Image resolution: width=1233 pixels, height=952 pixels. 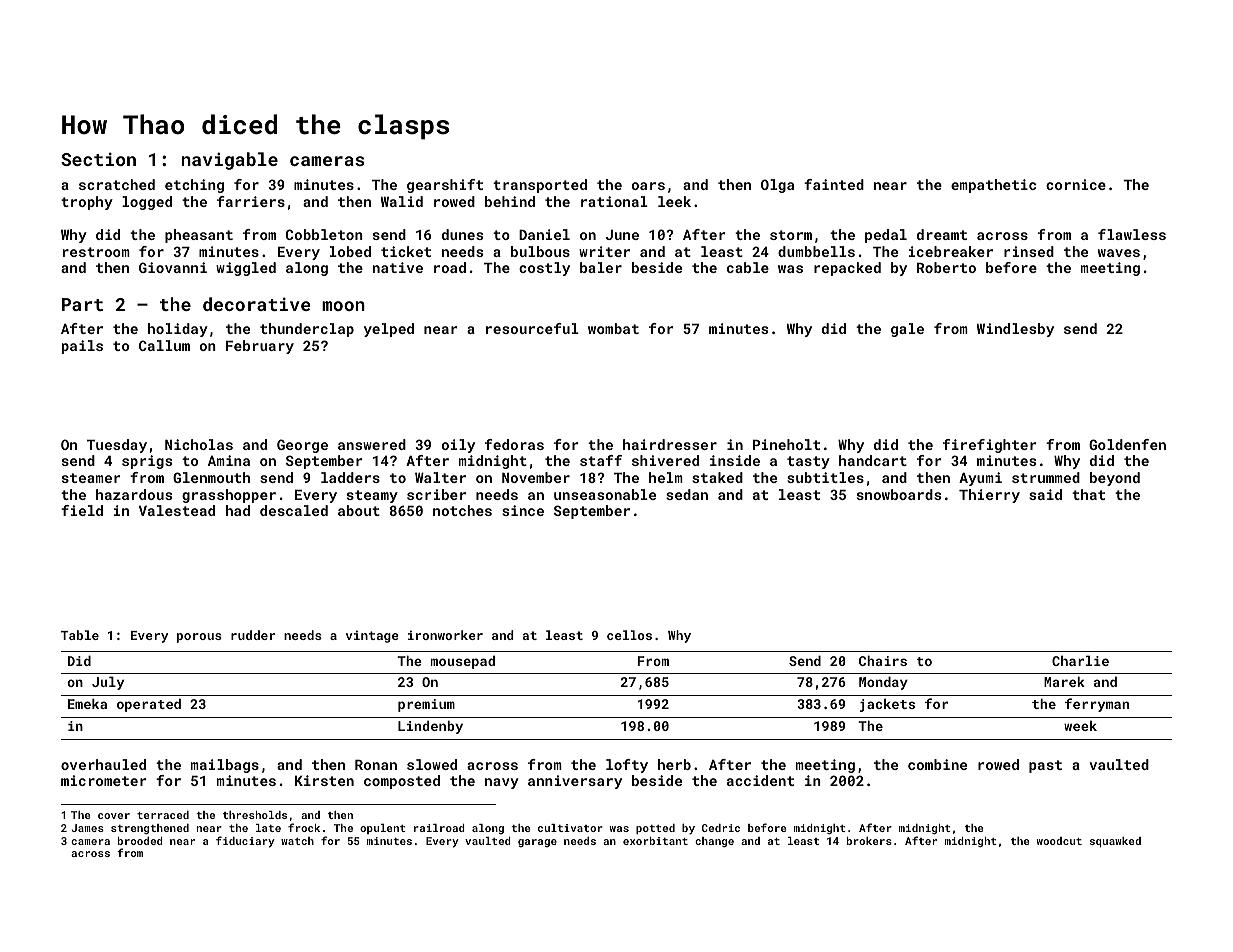 I want to click on scriber, so click(x=436, y=494).
